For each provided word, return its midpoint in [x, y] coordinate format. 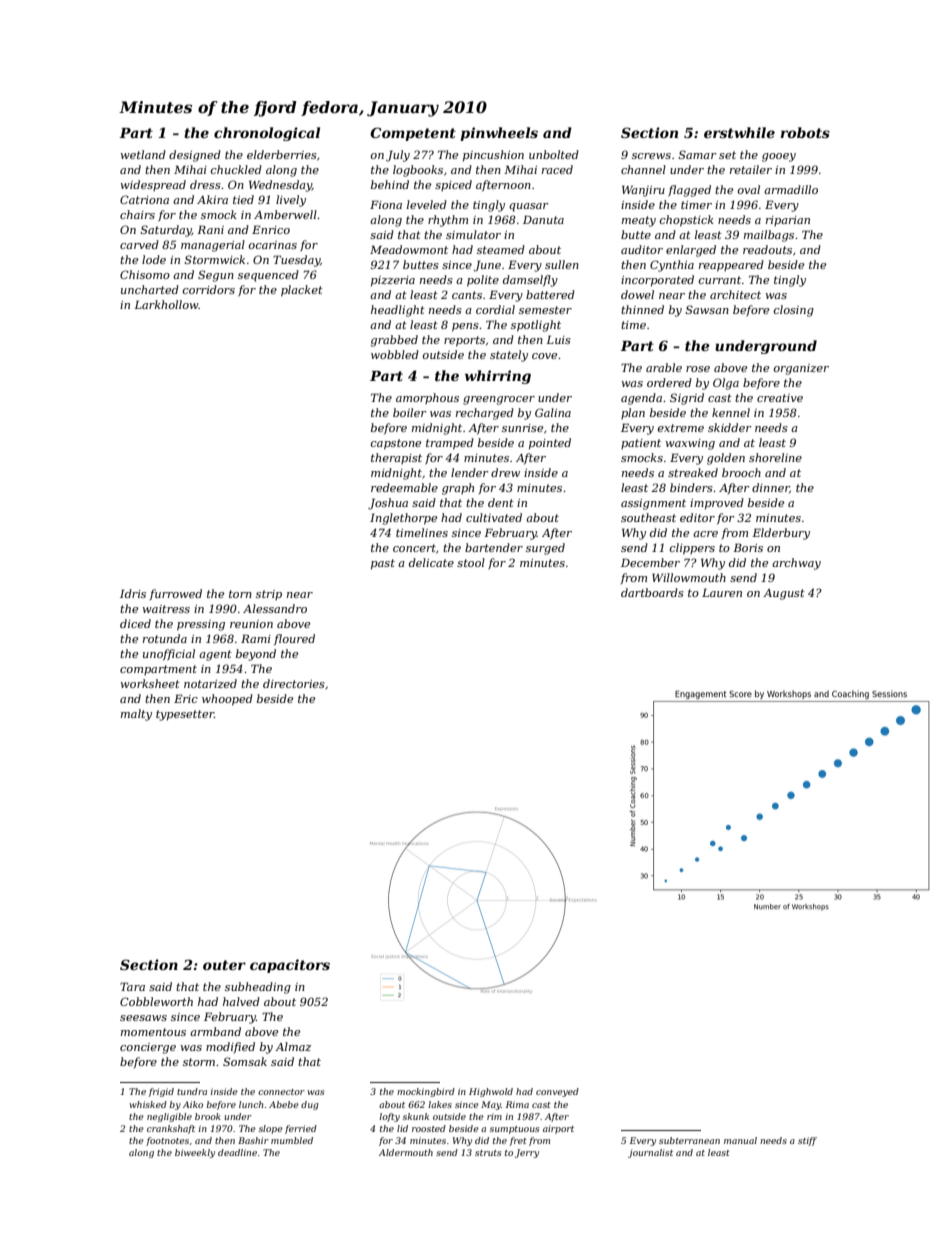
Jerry [527, 1153]
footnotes [167, 1141]
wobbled [395, 354]
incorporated [657, 281]
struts [488, 1153]
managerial [213, 246]
